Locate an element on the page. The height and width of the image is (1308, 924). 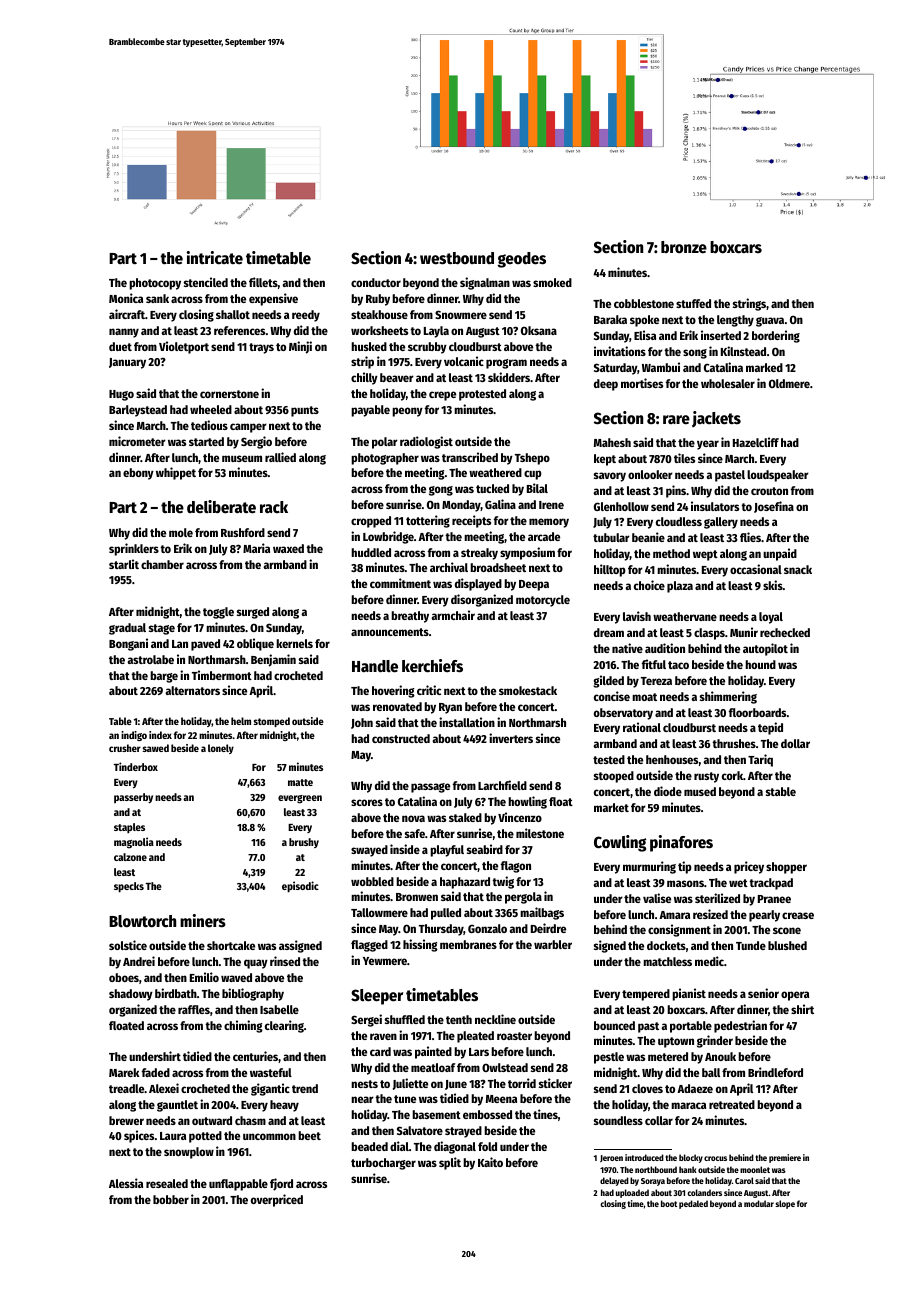
intricate is located at coordinates (215, 258).
